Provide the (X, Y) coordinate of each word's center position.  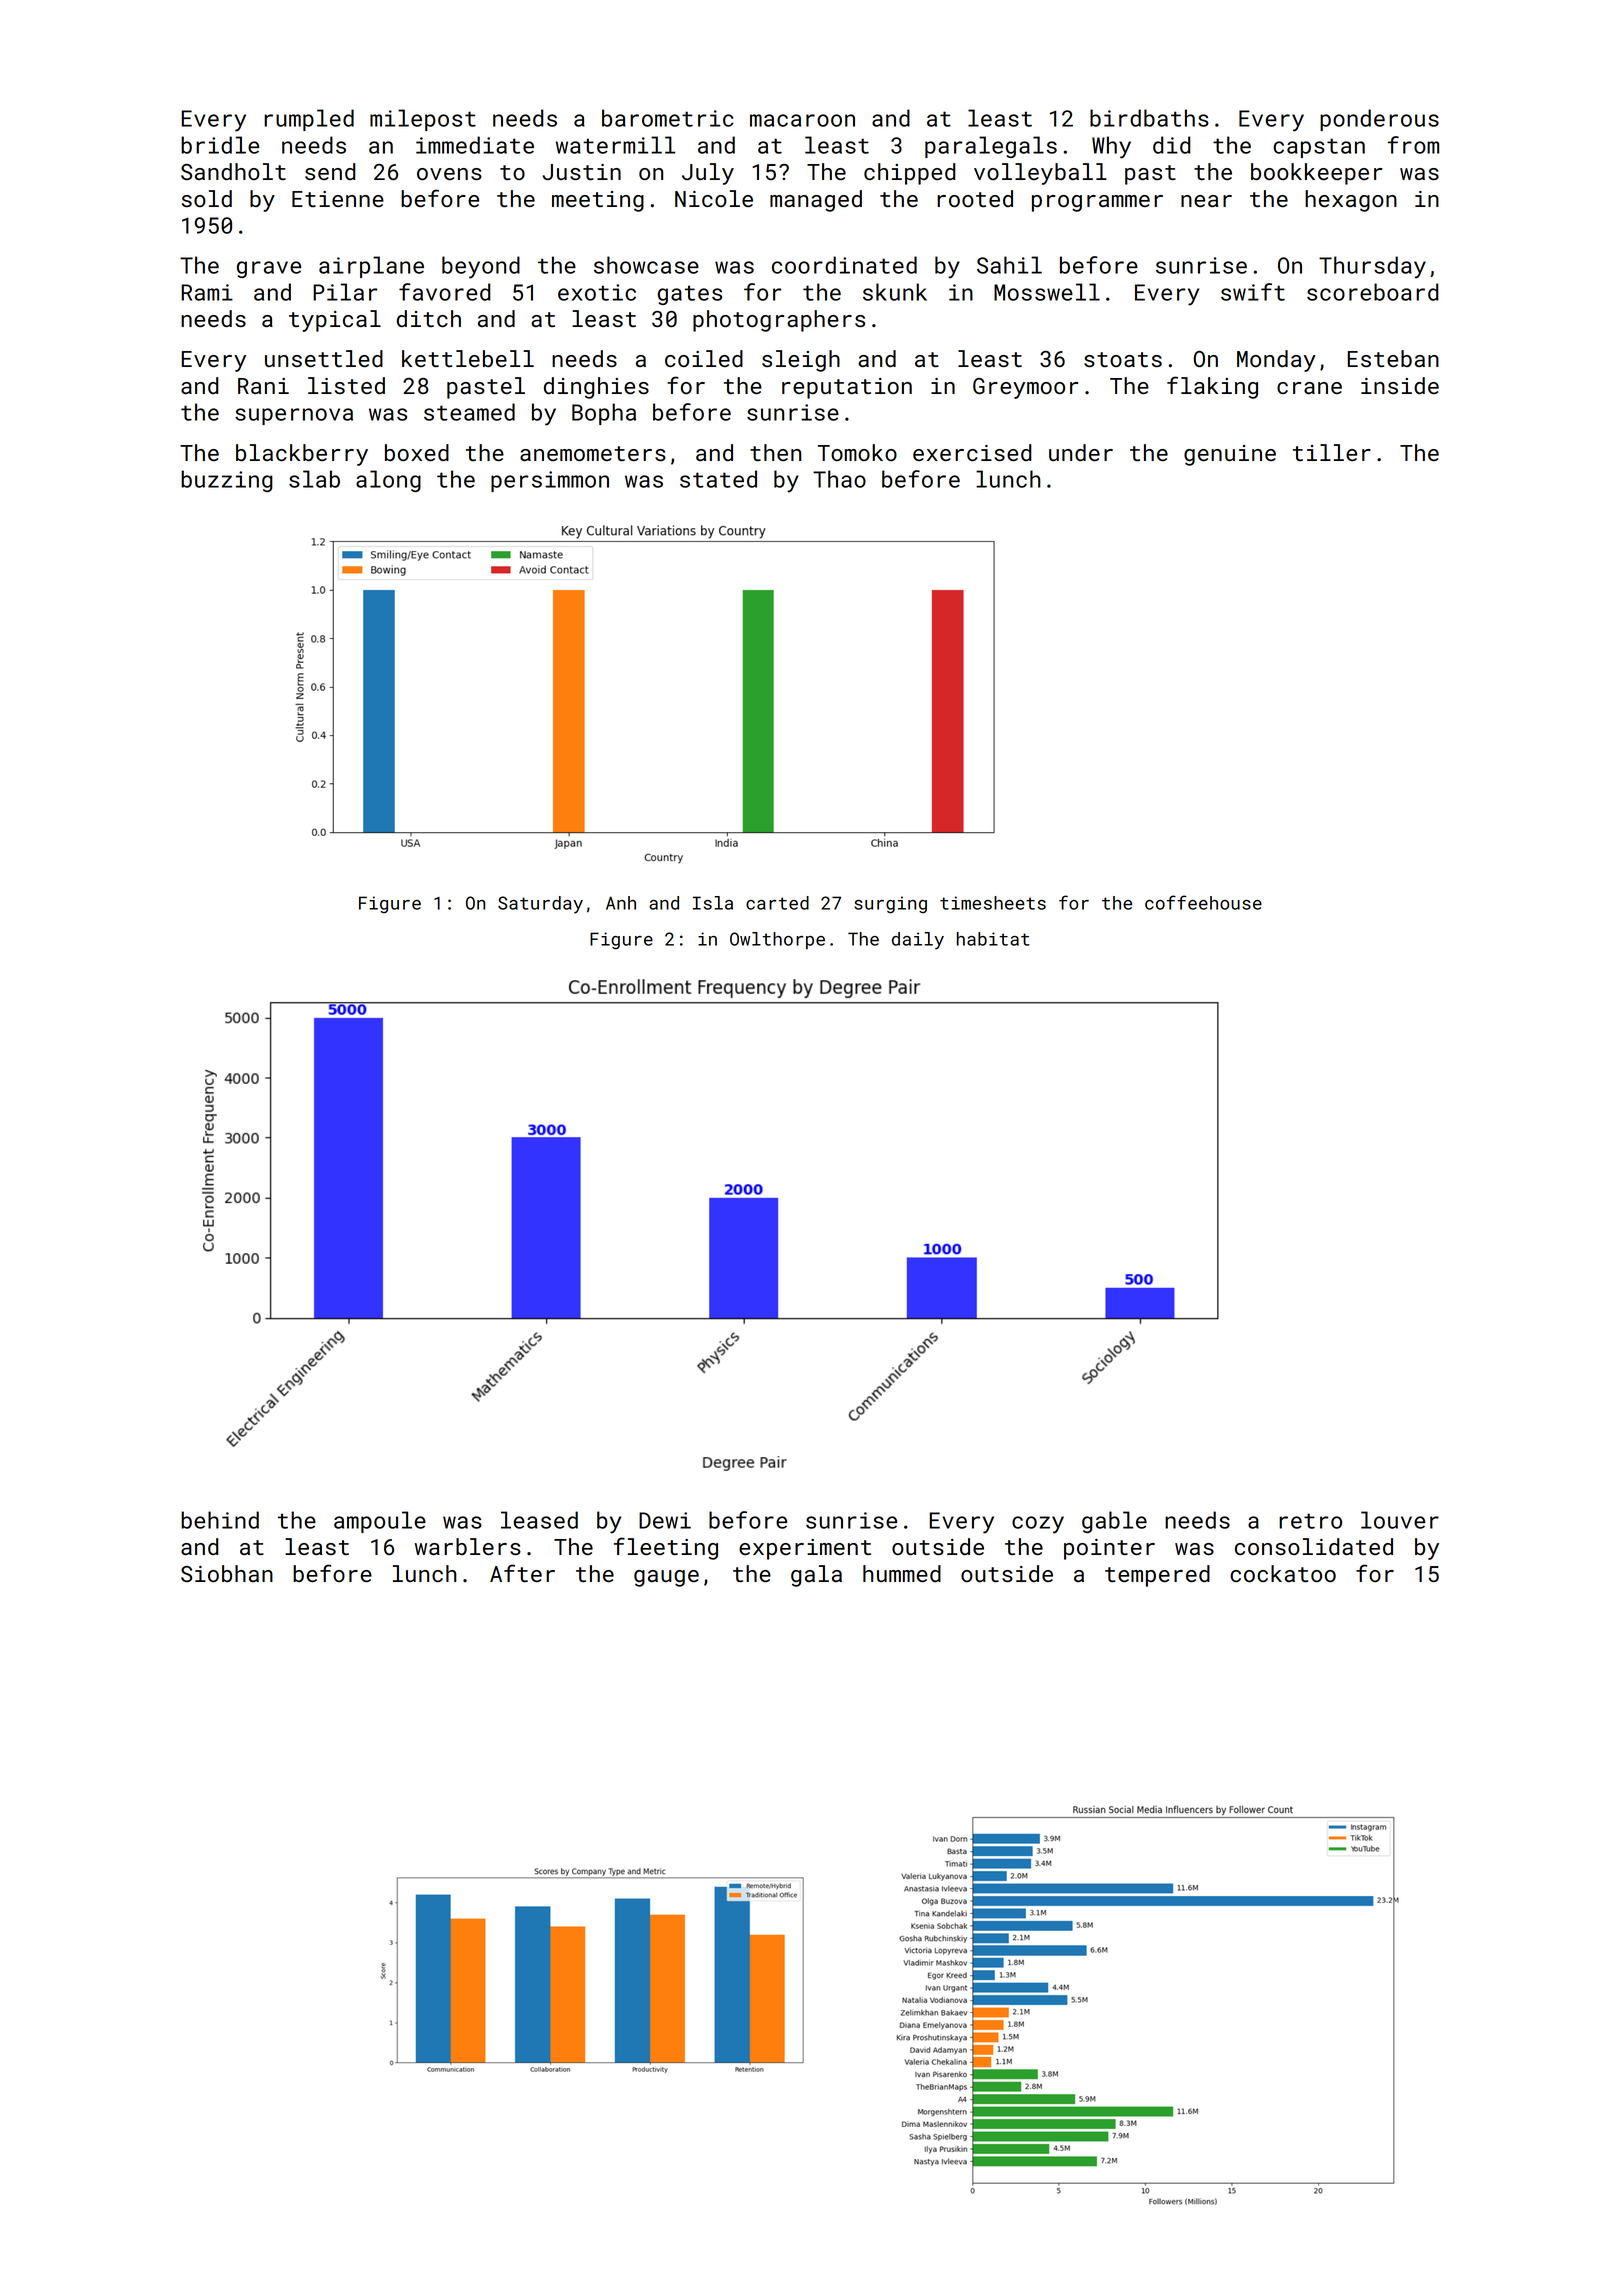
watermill (615, 145)
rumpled (309, 120)
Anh (621, 903)
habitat (993, 939)
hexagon (1351, 201)
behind (220, 1520)
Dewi (665, 1520)
